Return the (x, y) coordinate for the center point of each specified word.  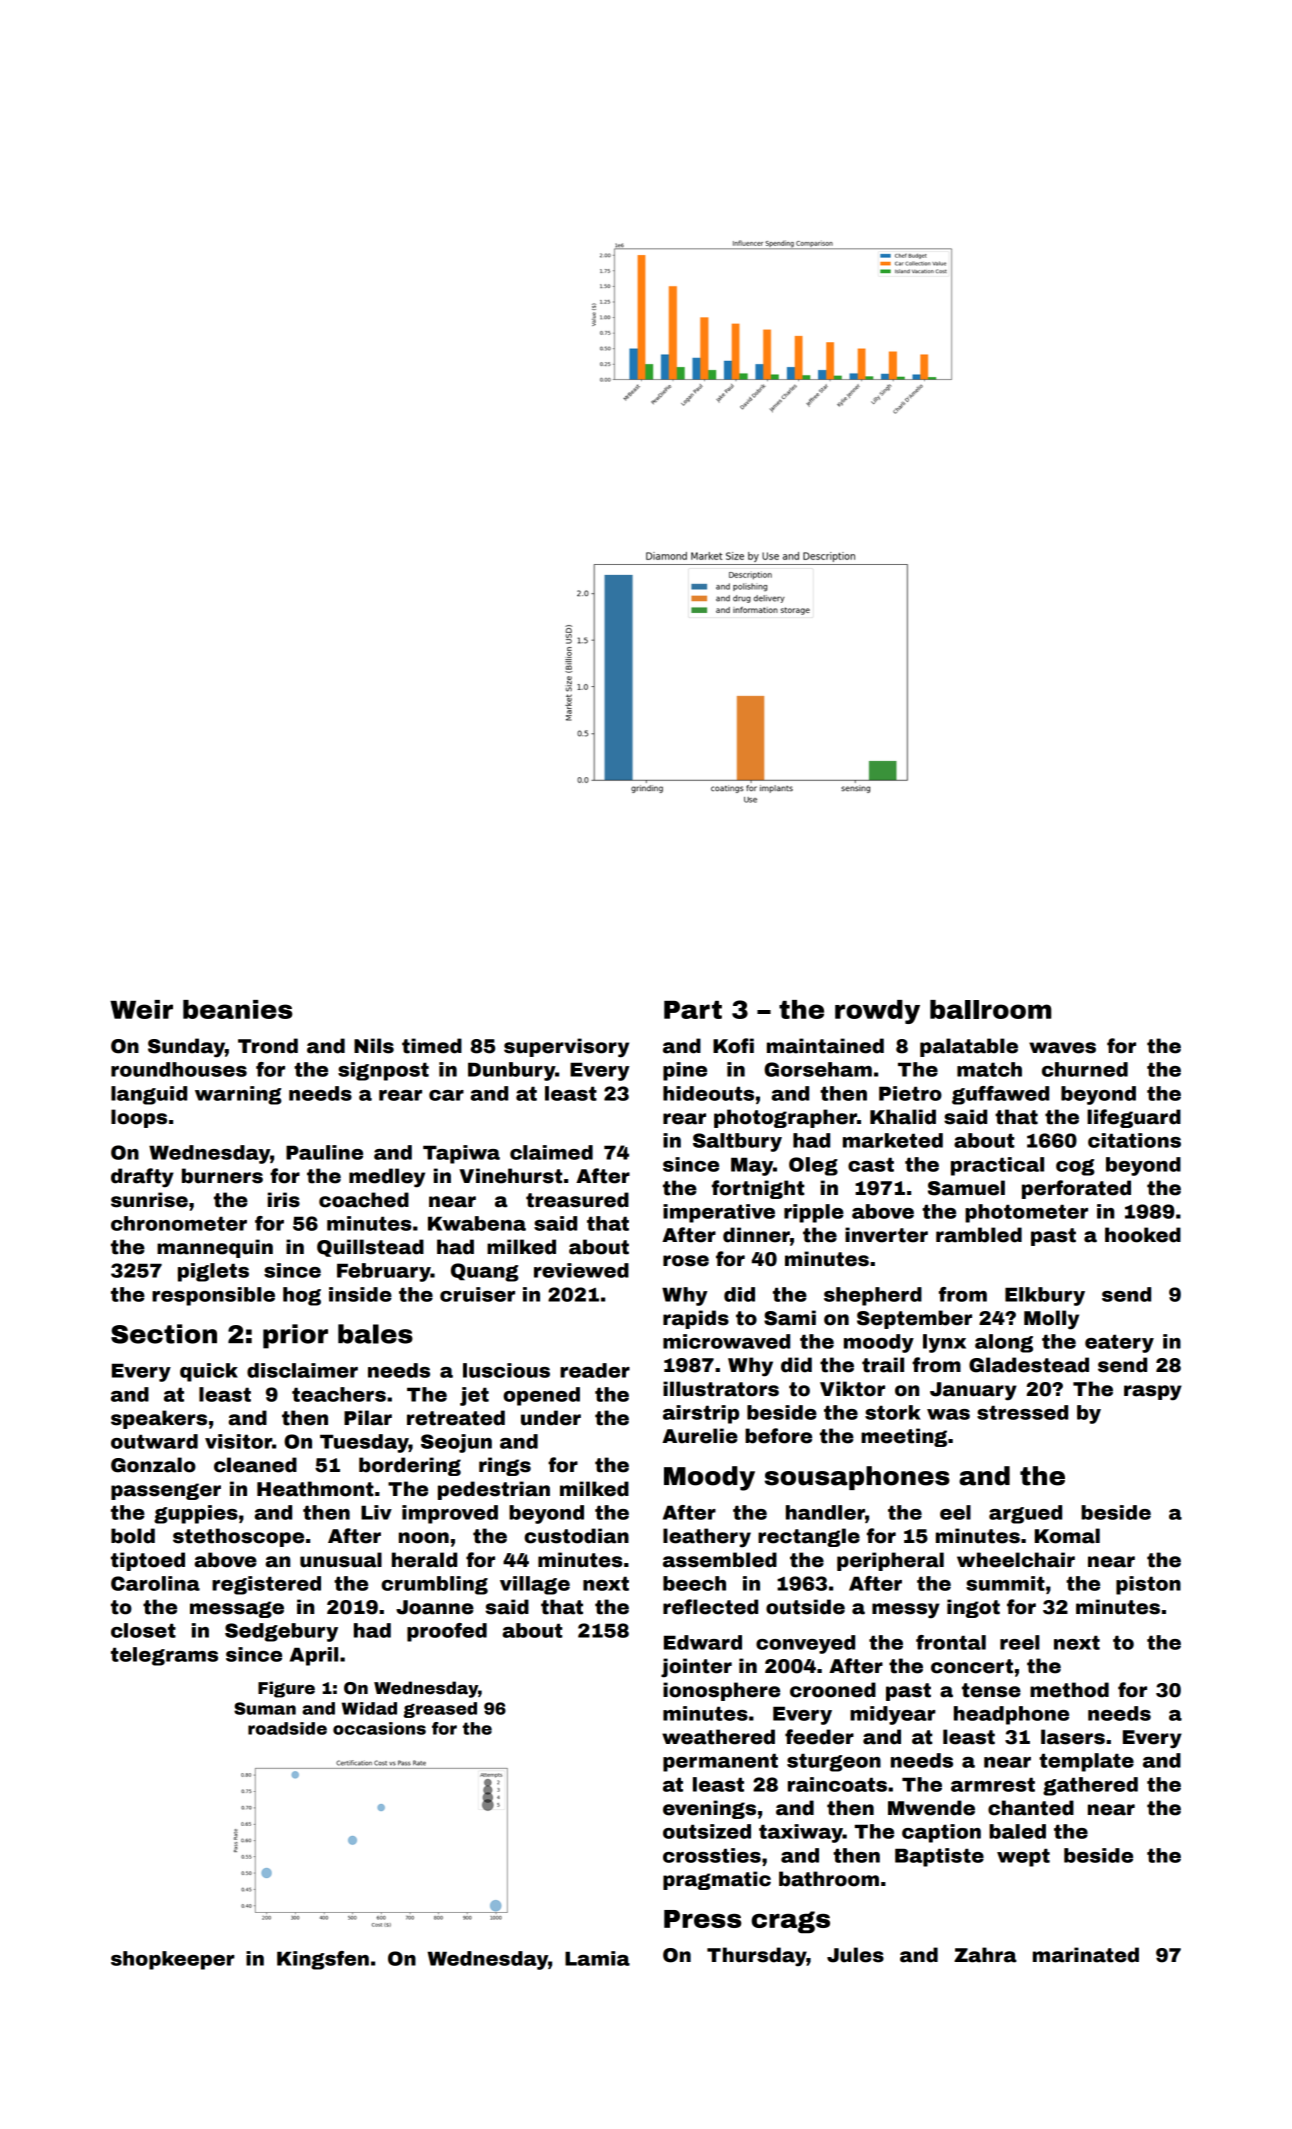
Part (693, 1010)
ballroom (990, 1009)
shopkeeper (173, 1960)
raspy (1153, 1393)
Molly (1051, 1320)
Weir (141, 1009)
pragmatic (717, 1880)
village (535, 1585)
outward (154, 1441)
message (237, 1609)
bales (375, 1334)
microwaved (726, 1341)
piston (1148, 1585)
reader (595, 1370)
